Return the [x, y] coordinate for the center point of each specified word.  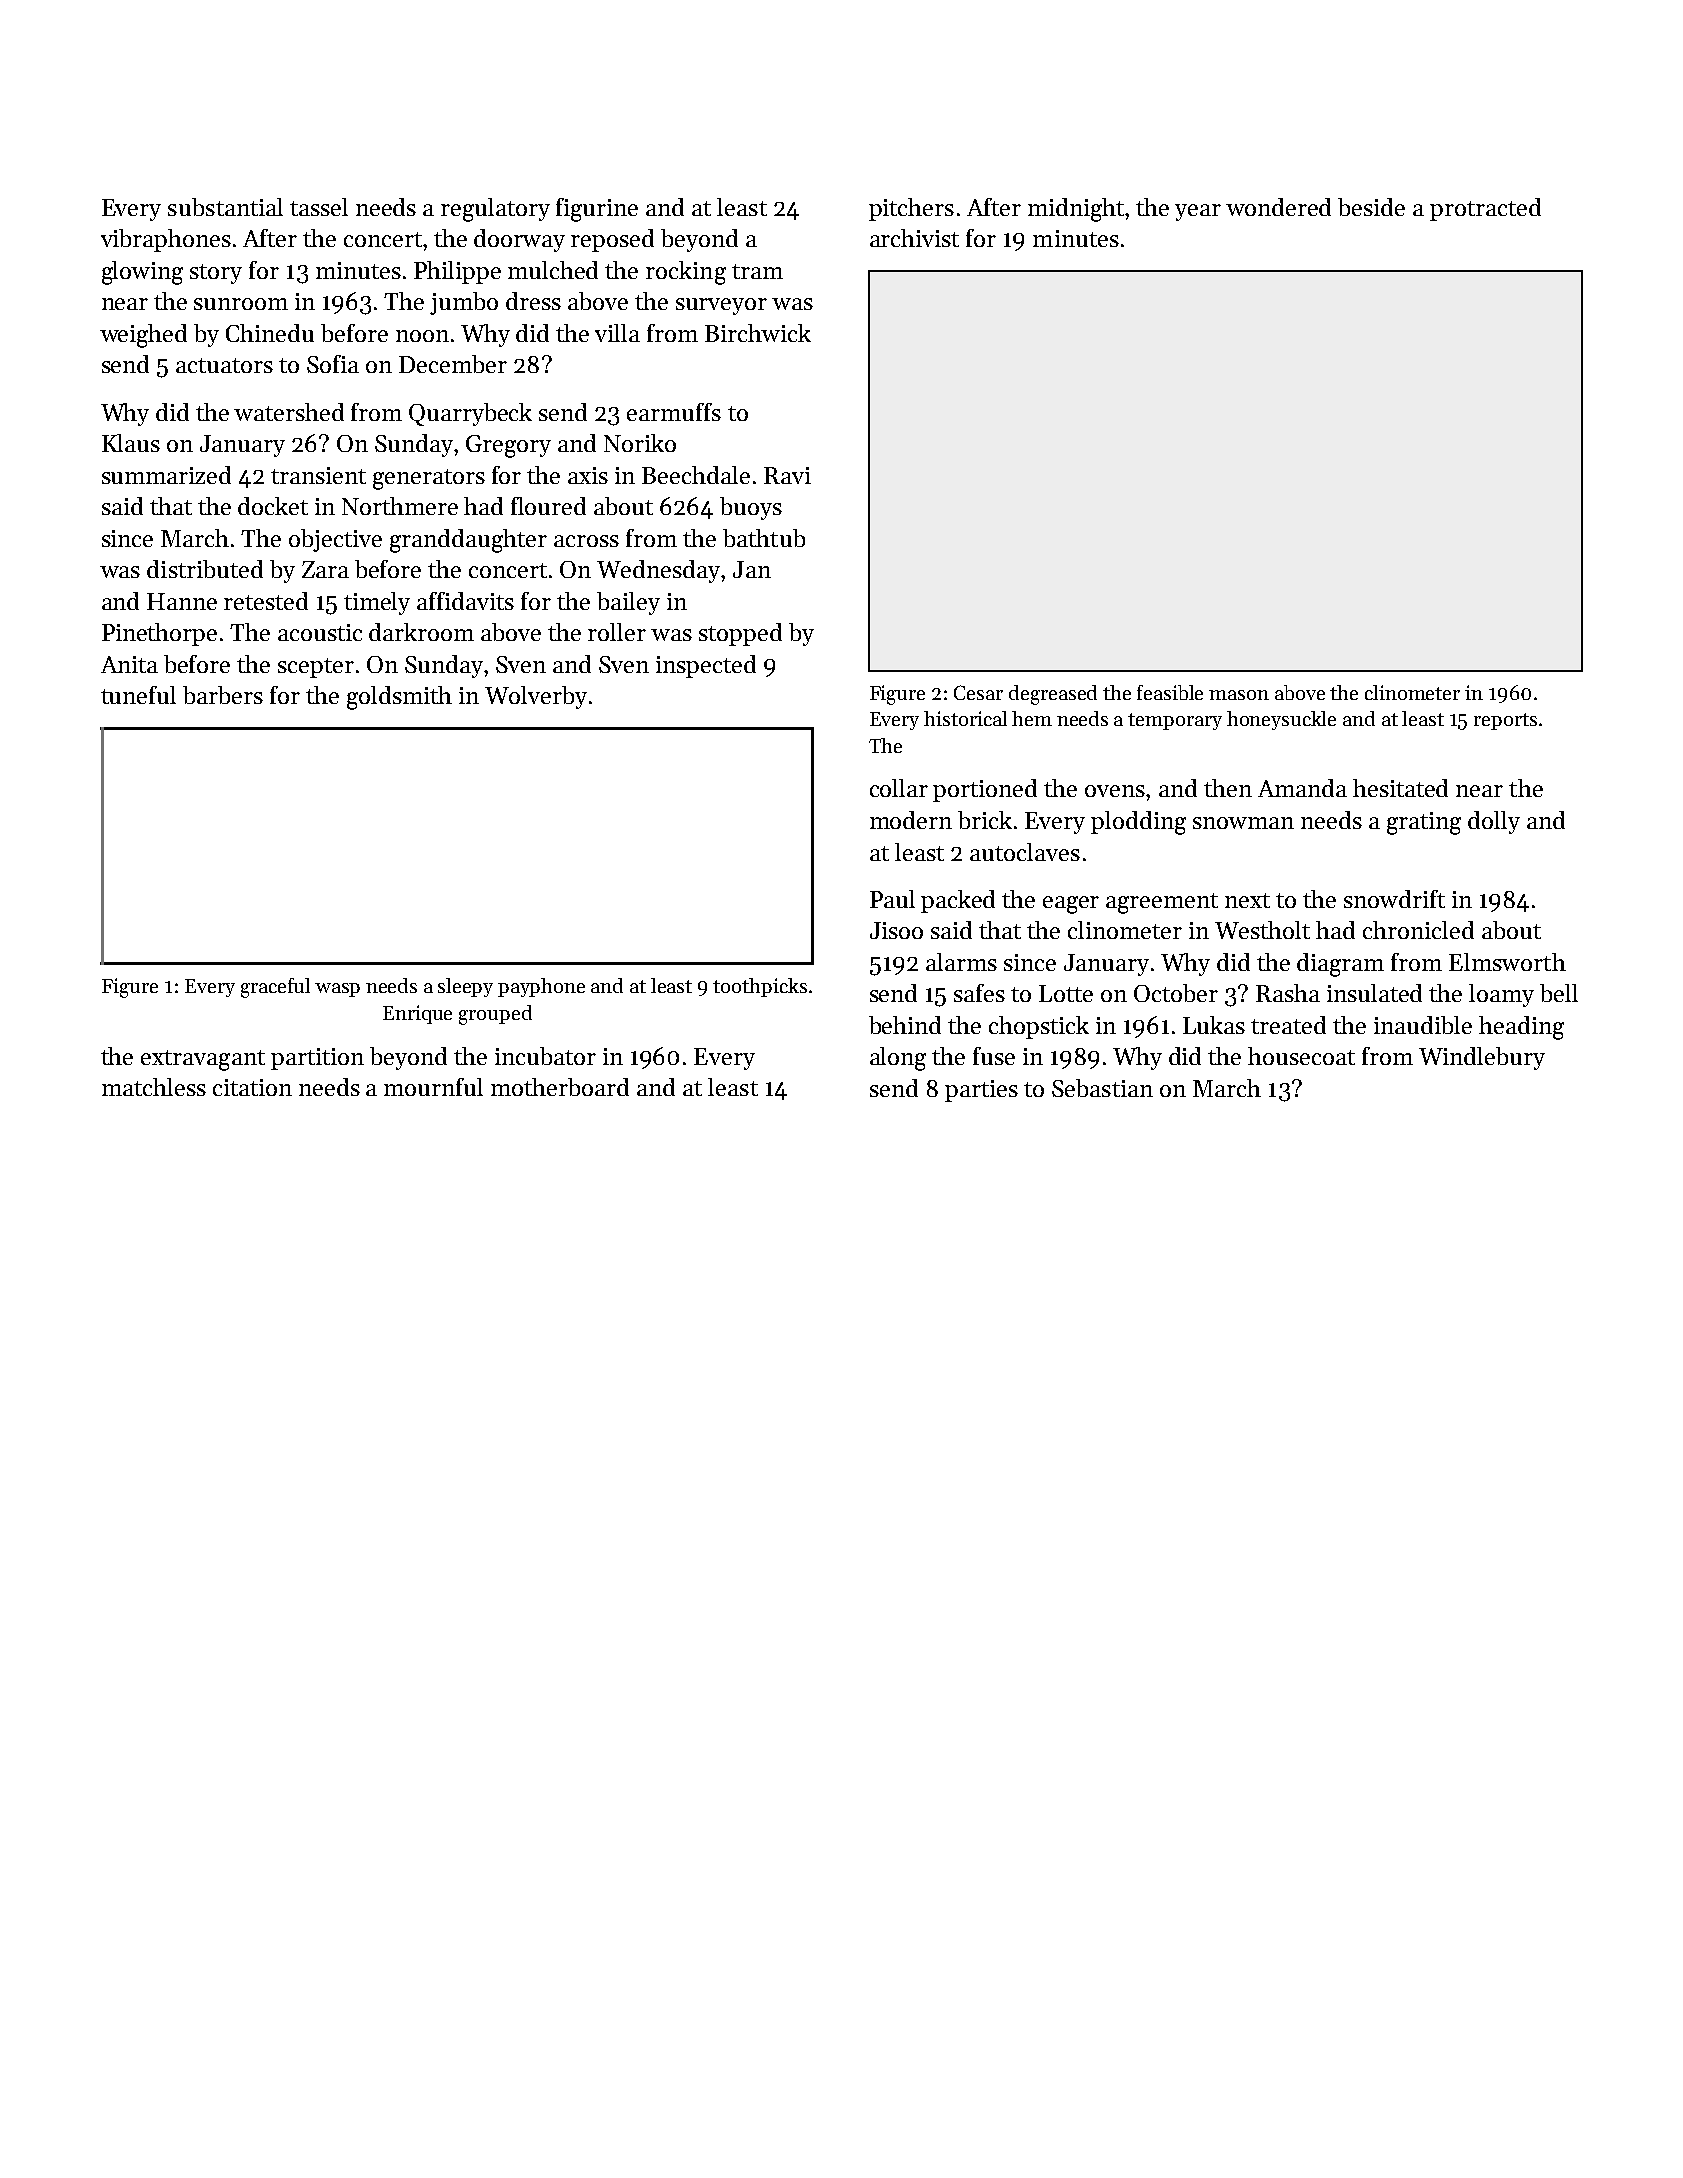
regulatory [495, 210]
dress [533, 301]
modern [911, 820]
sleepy [465, 987]
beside [1371, 207]
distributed [205, 569]
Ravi [787, 475]
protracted [1485, 209]
